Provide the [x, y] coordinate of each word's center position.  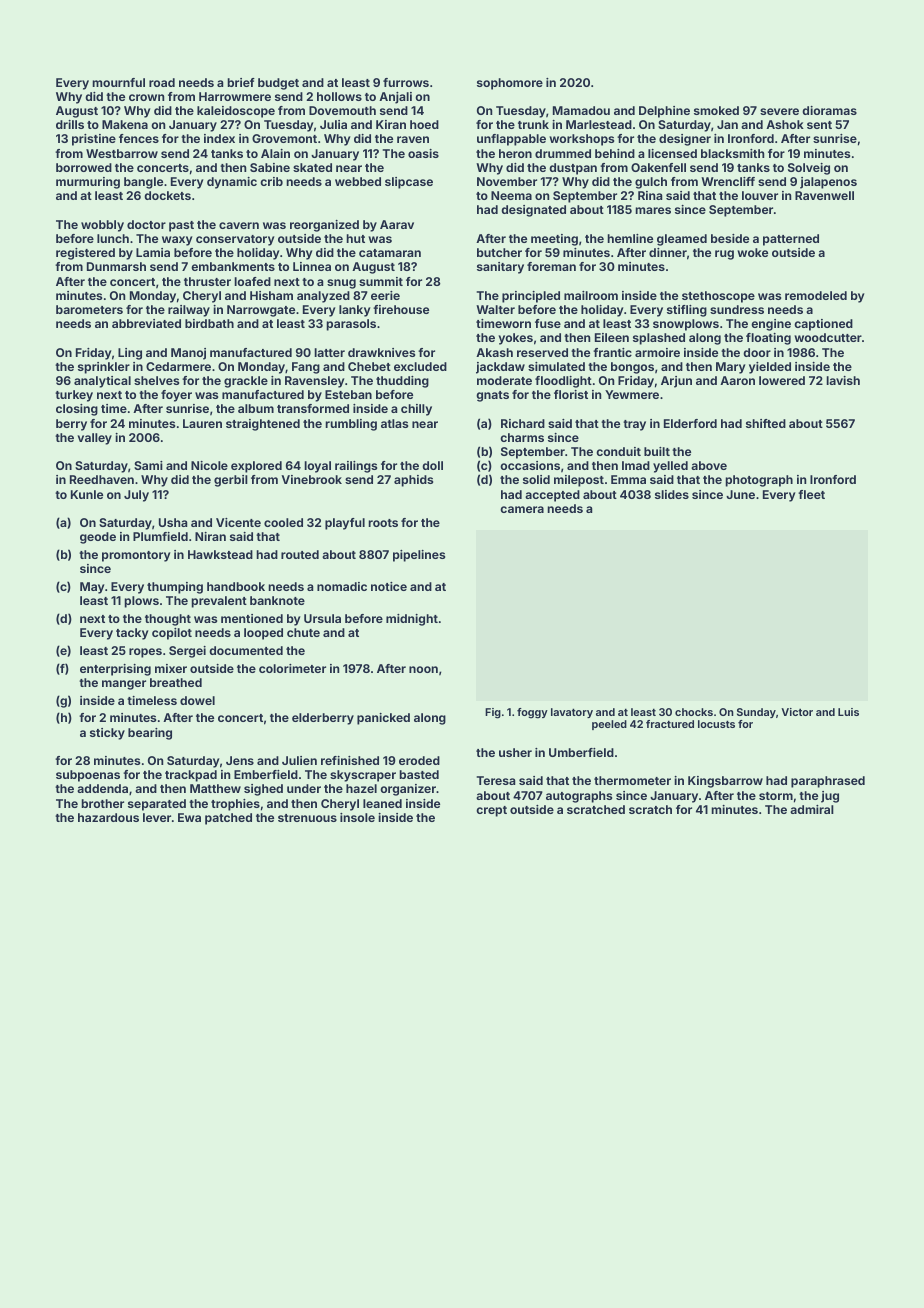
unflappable [511, 140]
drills [70, 124]
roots [383, 523]
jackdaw [500, 368]
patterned [791, 240]
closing [77, 410]
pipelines [419, 556]
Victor [797, 712]
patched [228, 819]
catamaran [390, 253]
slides [672, 494]
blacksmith [732, 153]
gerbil [231, 481]
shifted [766, 423]
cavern [239, 225]
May [92, 588]
